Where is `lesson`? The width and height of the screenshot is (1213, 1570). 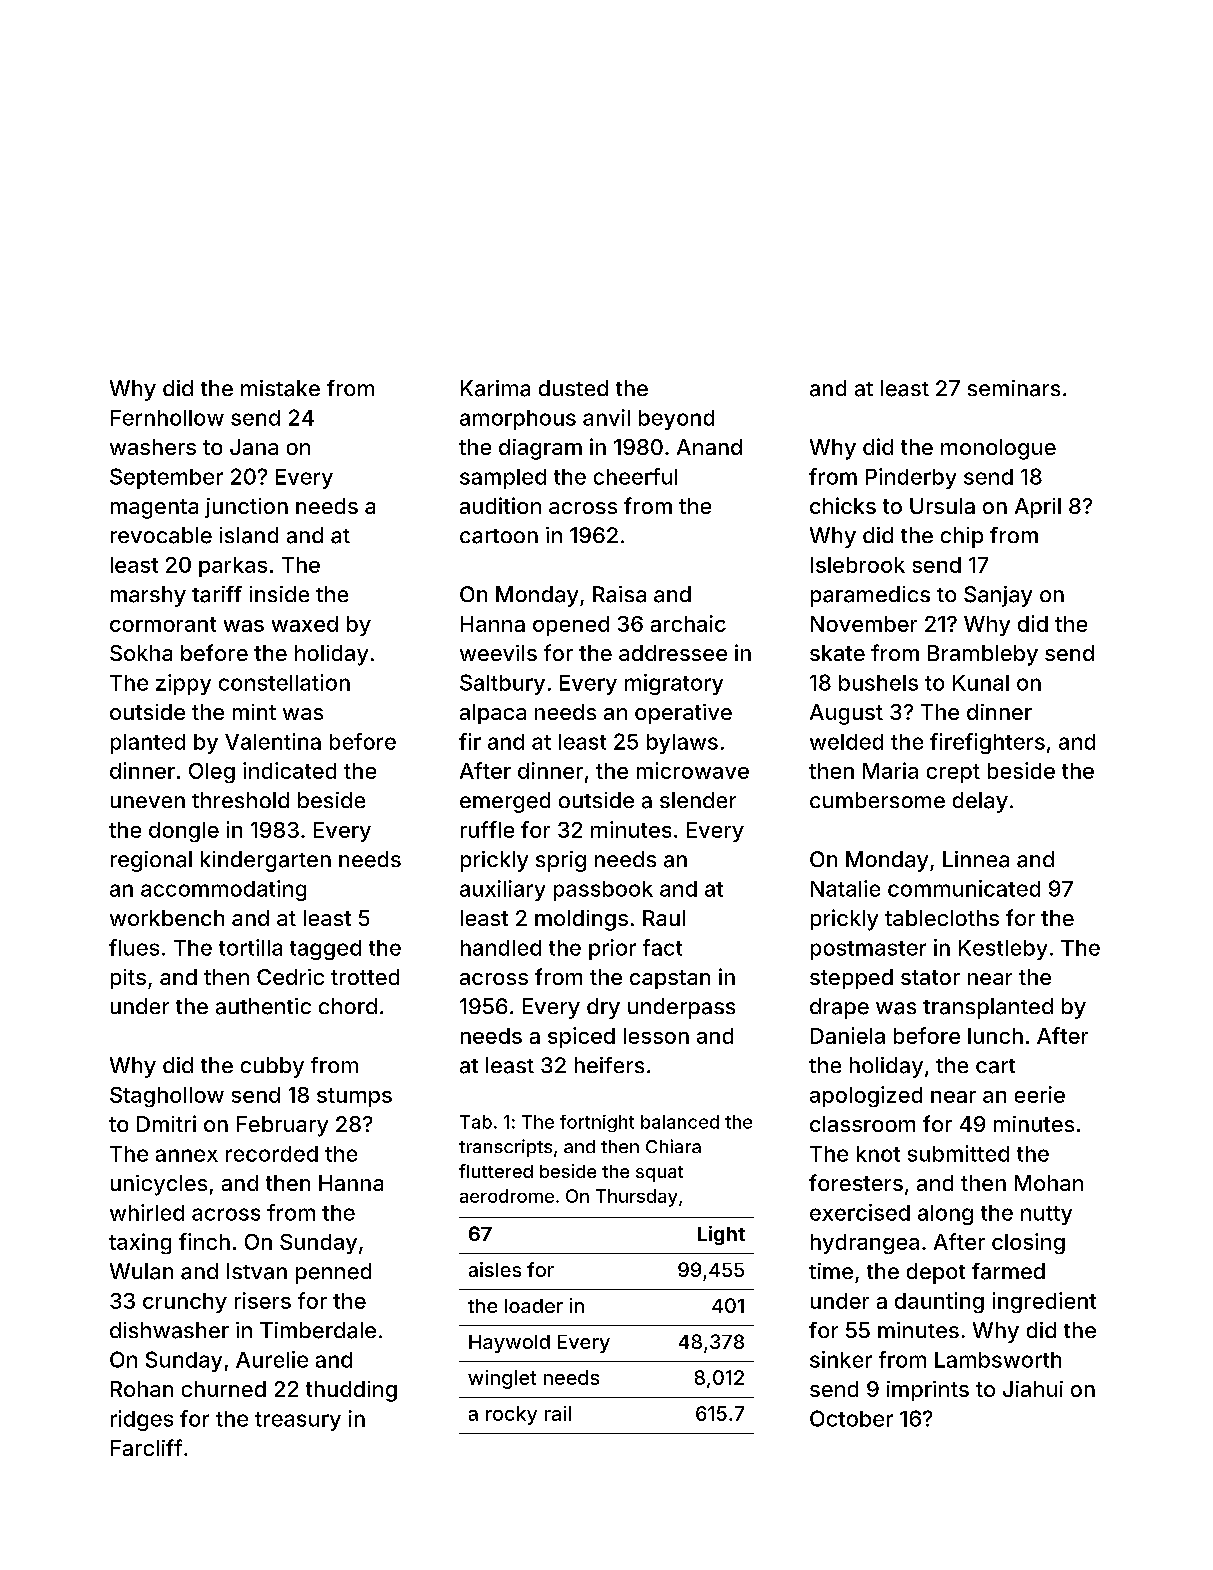
lesson is located at coordinates (656, 1036).
